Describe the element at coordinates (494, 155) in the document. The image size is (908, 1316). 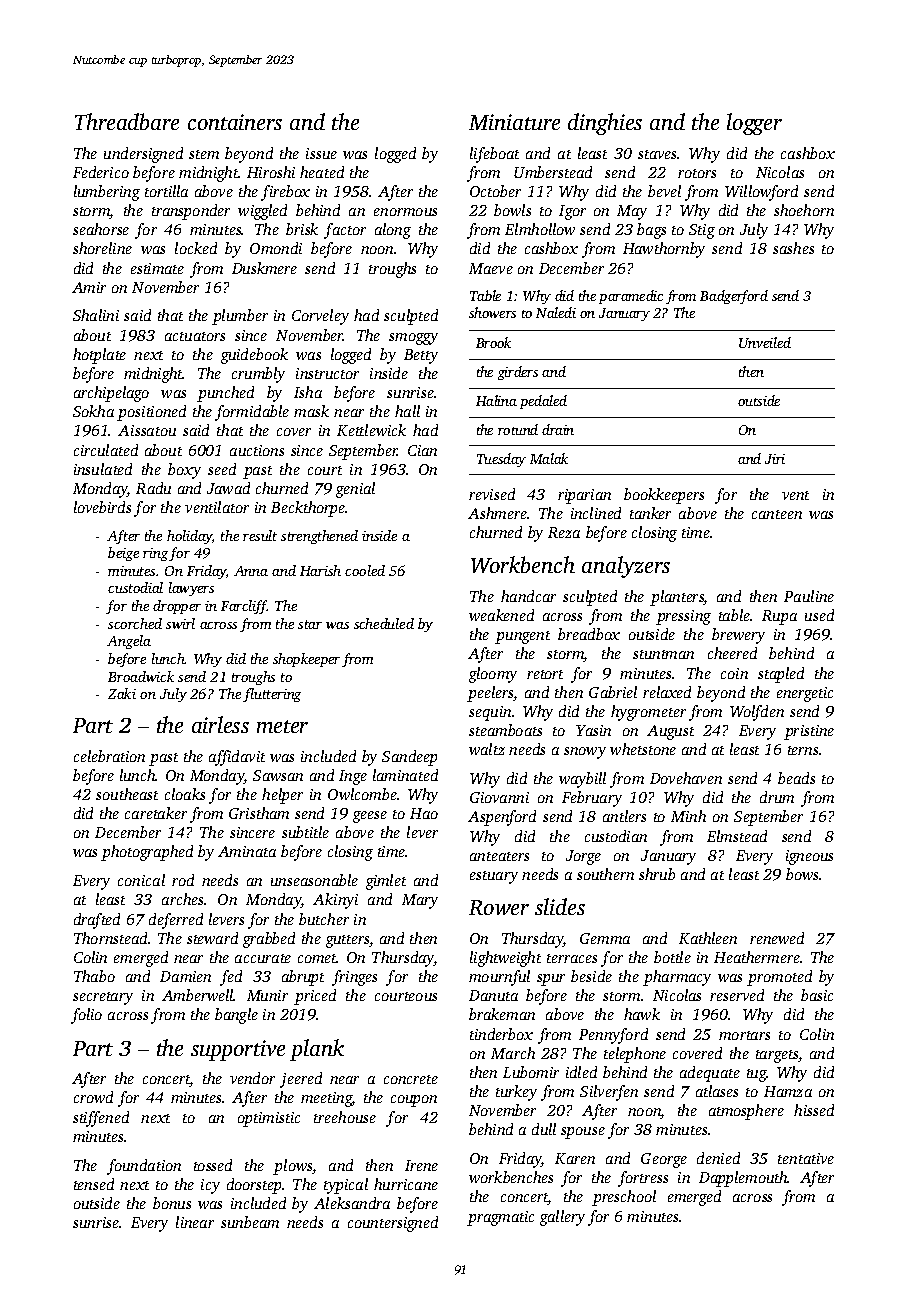
I see `lifeboat` at that location.
